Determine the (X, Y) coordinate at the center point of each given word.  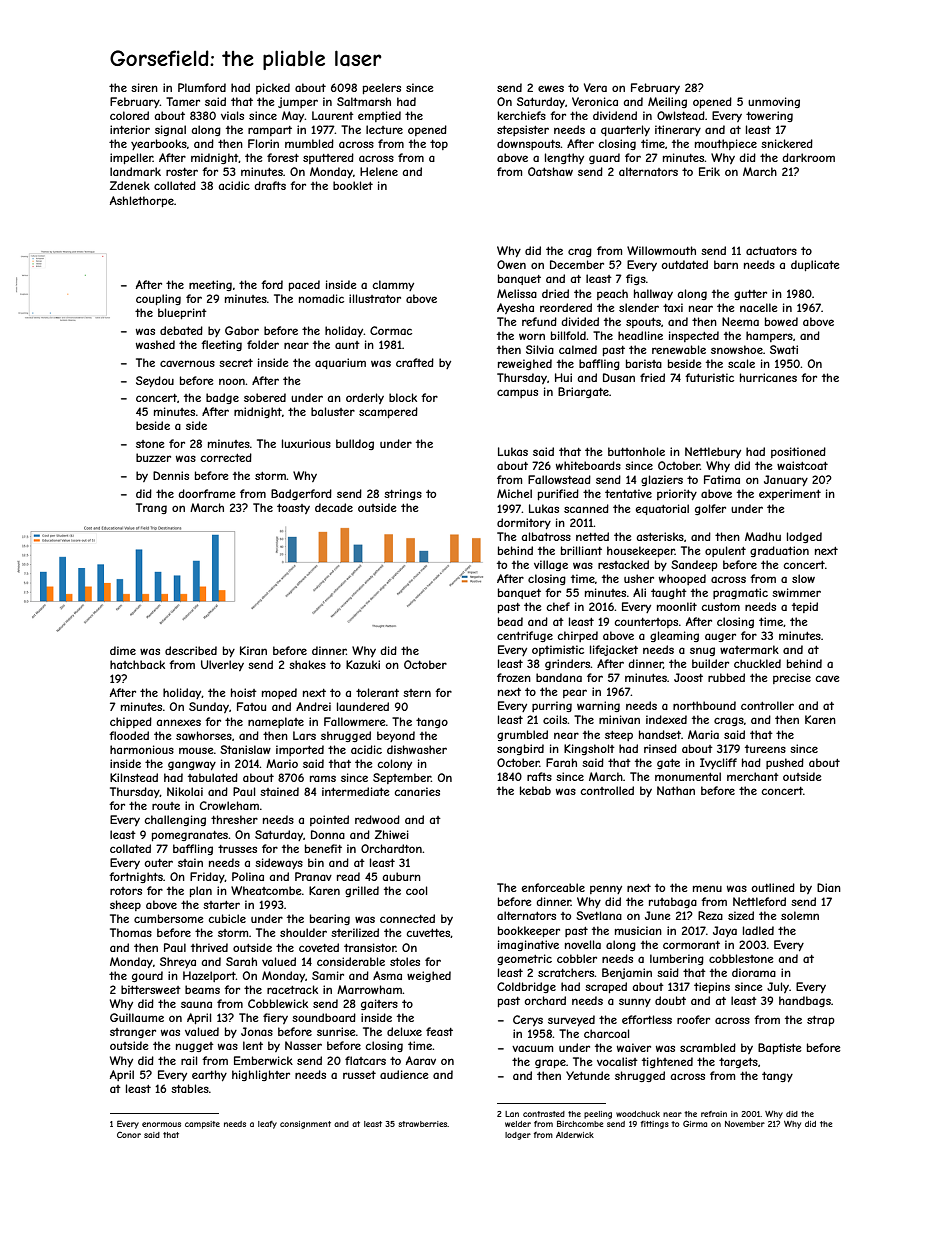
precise (792, 678)
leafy (267, 1125)
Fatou (251, 706)
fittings (655, 1125)
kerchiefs (522, 115)
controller (767, 705)
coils (555, 719)
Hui (563, 377)
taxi (673, 307)
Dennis (171, 475)
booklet (353, 185)
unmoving (774, 102)
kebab (535, 790)
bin (316, 862)
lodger (518, 1136)
